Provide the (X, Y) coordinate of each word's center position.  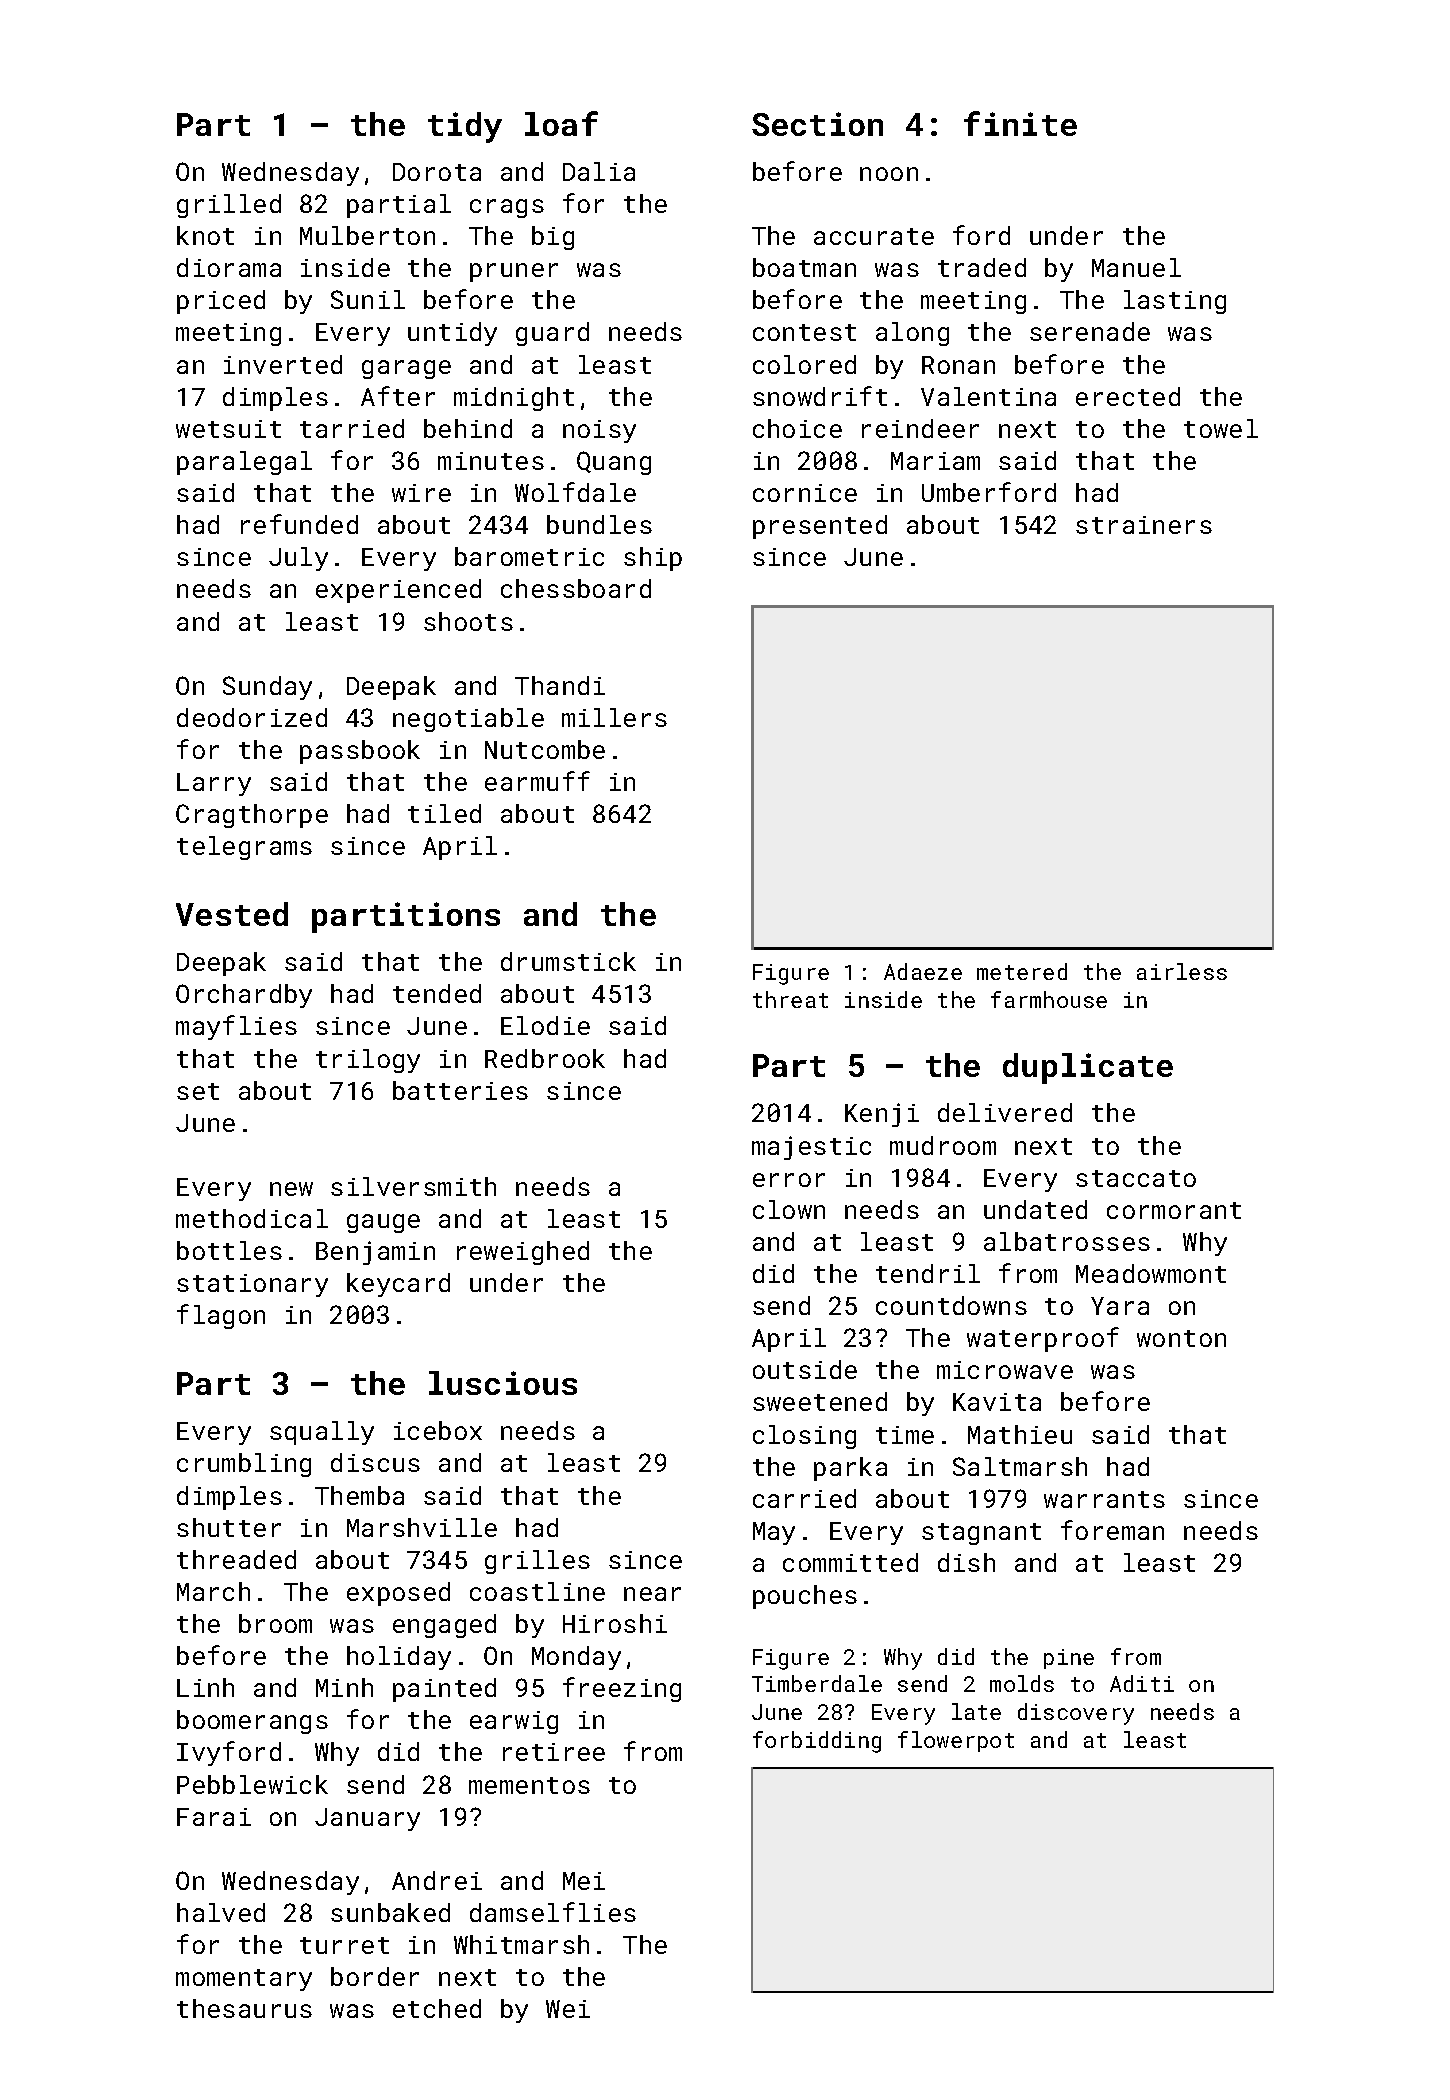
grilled (229, 206)
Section (817, 124)
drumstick (568, 961)
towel (1221, 428)
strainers (1144, 525)
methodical (252, 1218)
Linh (205, 1687)
